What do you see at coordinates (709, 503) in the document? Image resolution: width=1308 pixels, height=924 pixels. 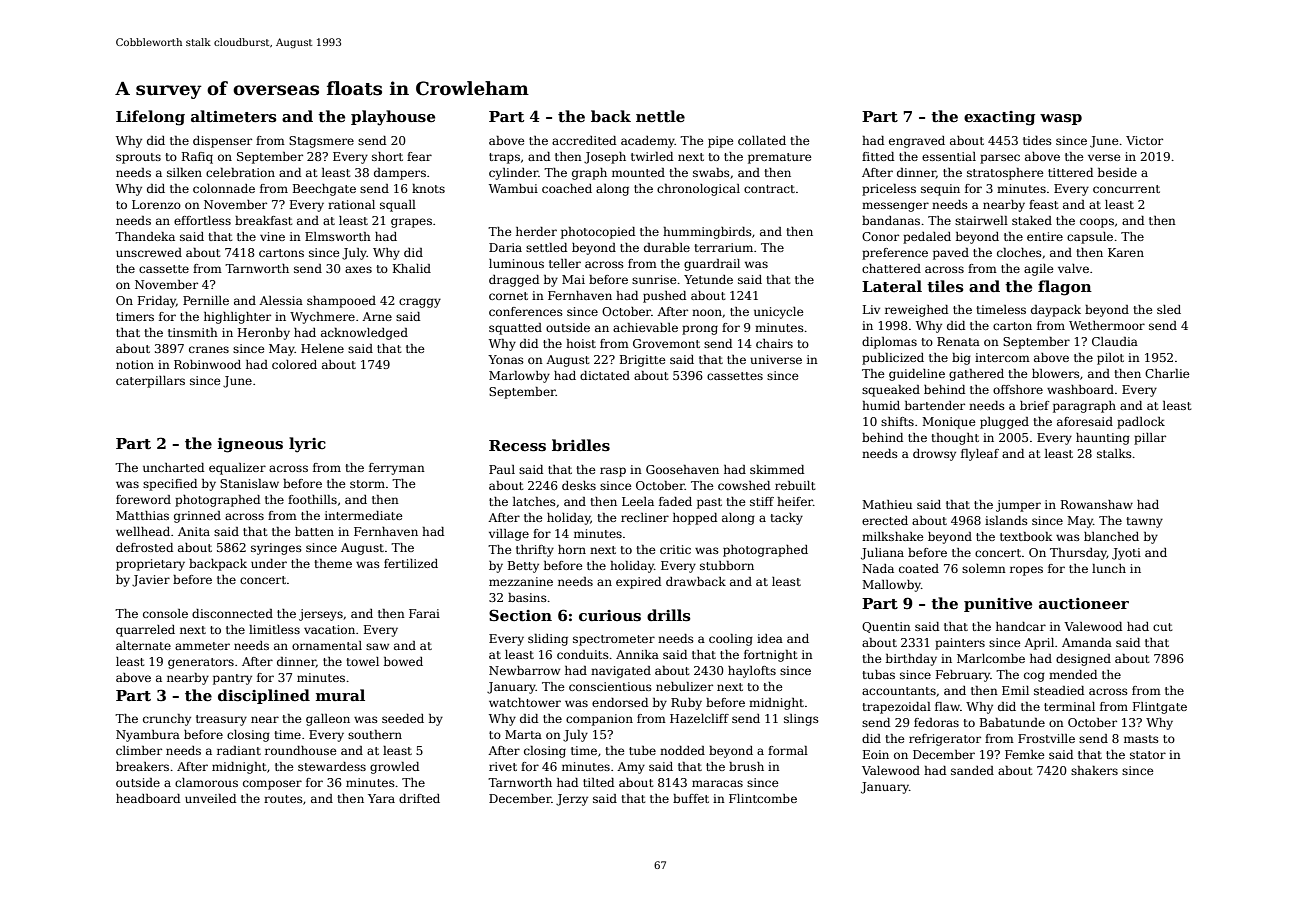 I see `past` at bounding box center [709, 503].
